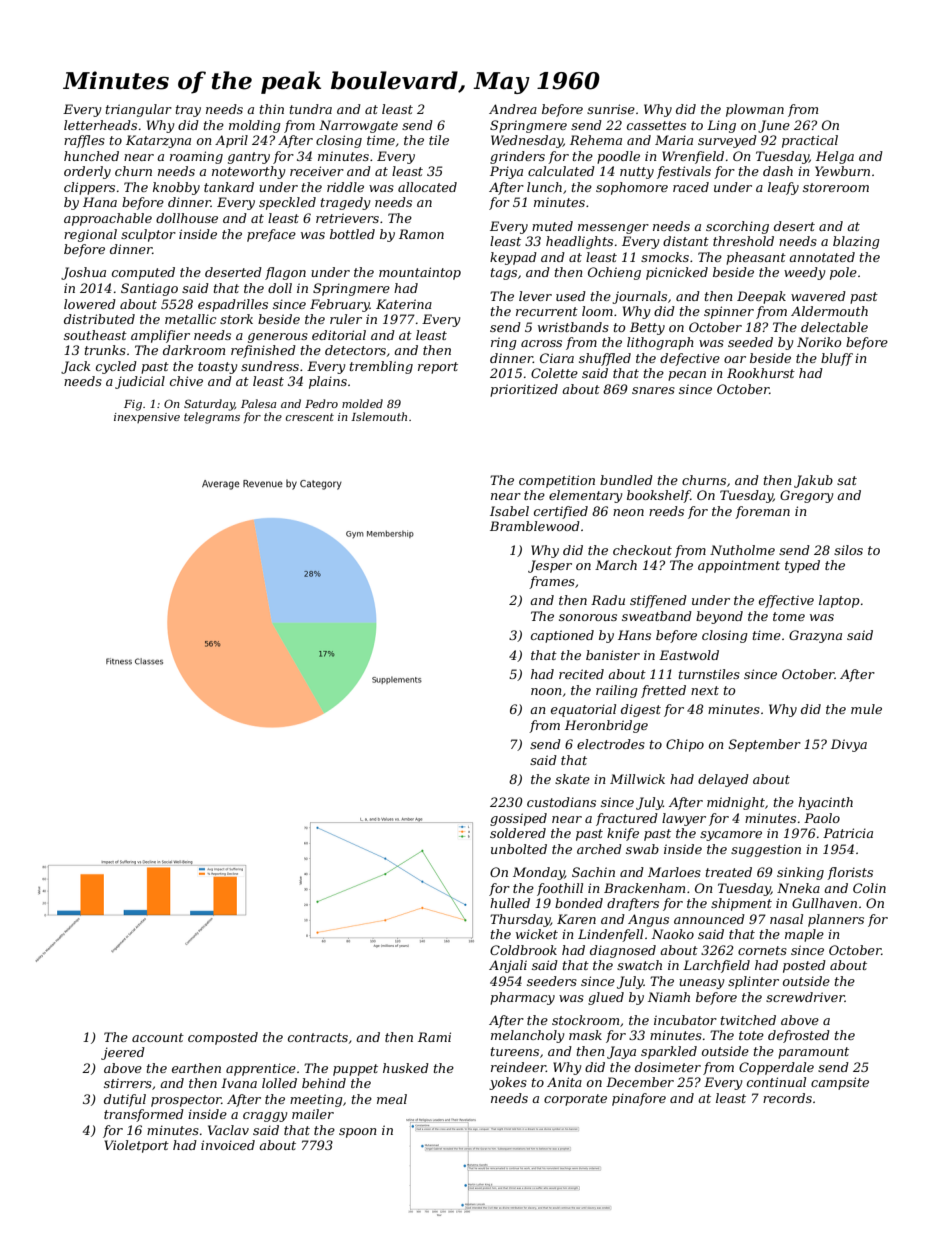 This screenshot has height=1233, width=952. I want to click on Ramon, so click(421, 234).
